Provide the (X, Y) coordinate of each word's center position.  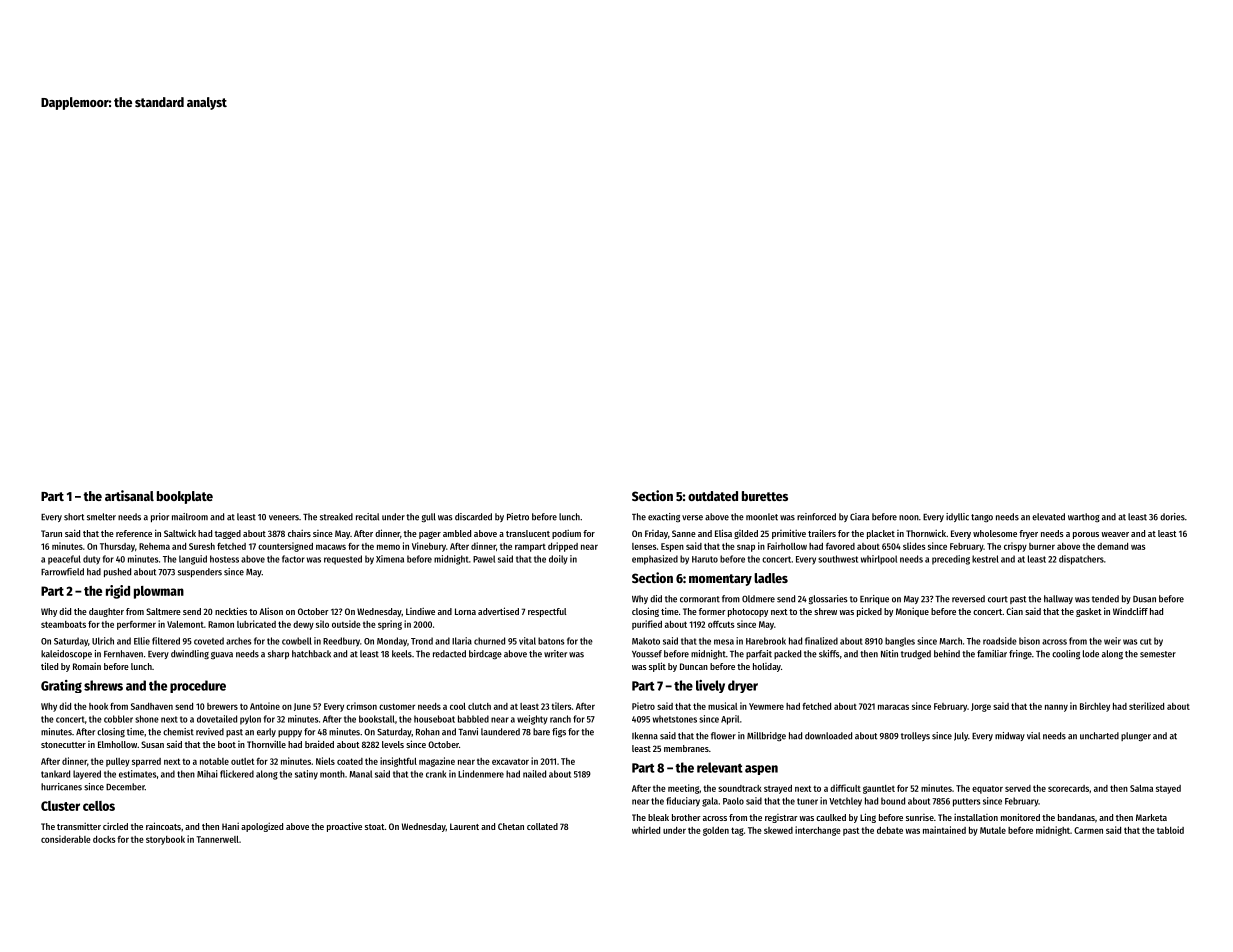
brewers (222, 706)
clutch (479, 706)
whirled (646, 830)
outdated (713, 496)
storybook (165, 840)
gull (429, 518)
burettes (765, 496)
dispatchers (1081, 560)
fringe (1020, 654)
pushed (117, 572)
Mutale (993, 830)
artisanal (129, 495)
